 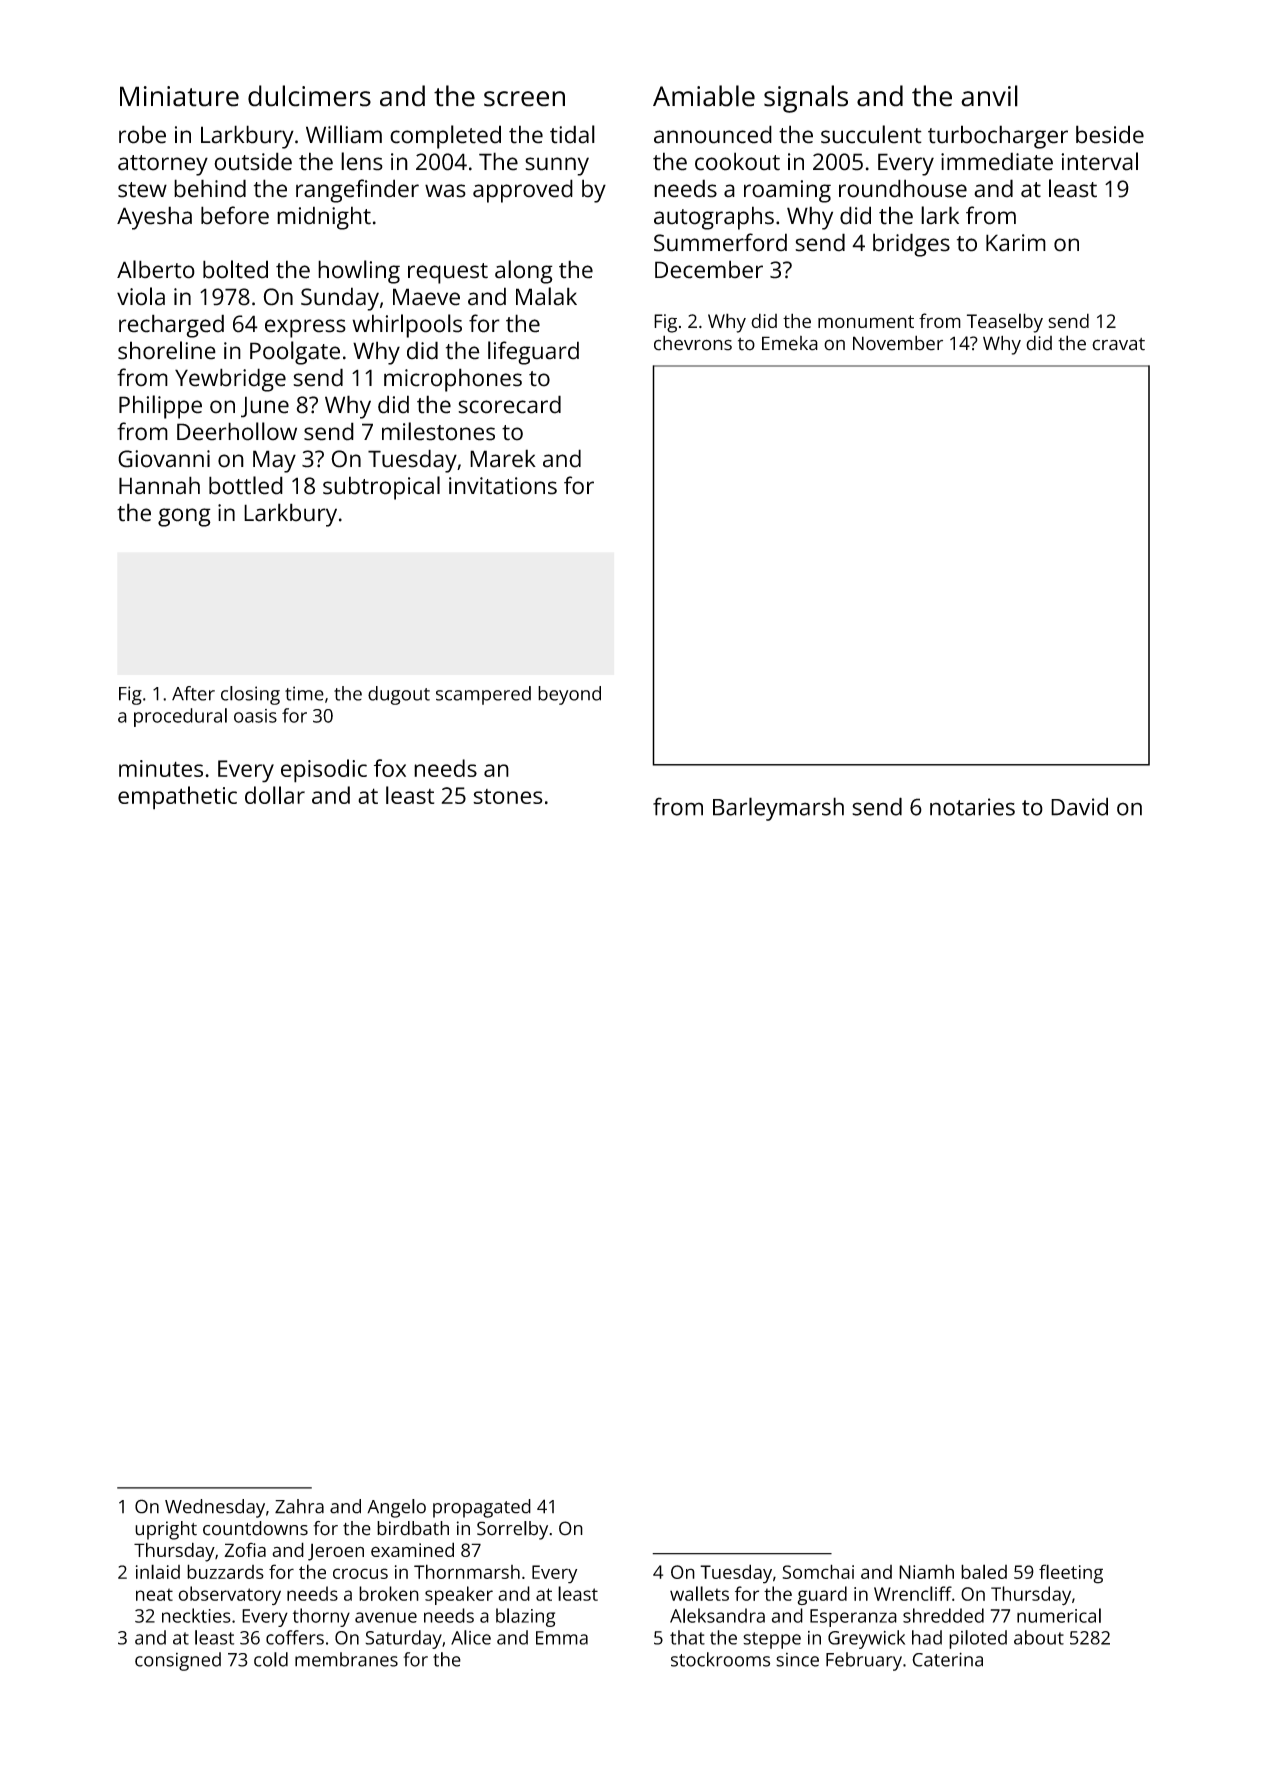 I want to click on beyond, so click(x=569, y=695).
